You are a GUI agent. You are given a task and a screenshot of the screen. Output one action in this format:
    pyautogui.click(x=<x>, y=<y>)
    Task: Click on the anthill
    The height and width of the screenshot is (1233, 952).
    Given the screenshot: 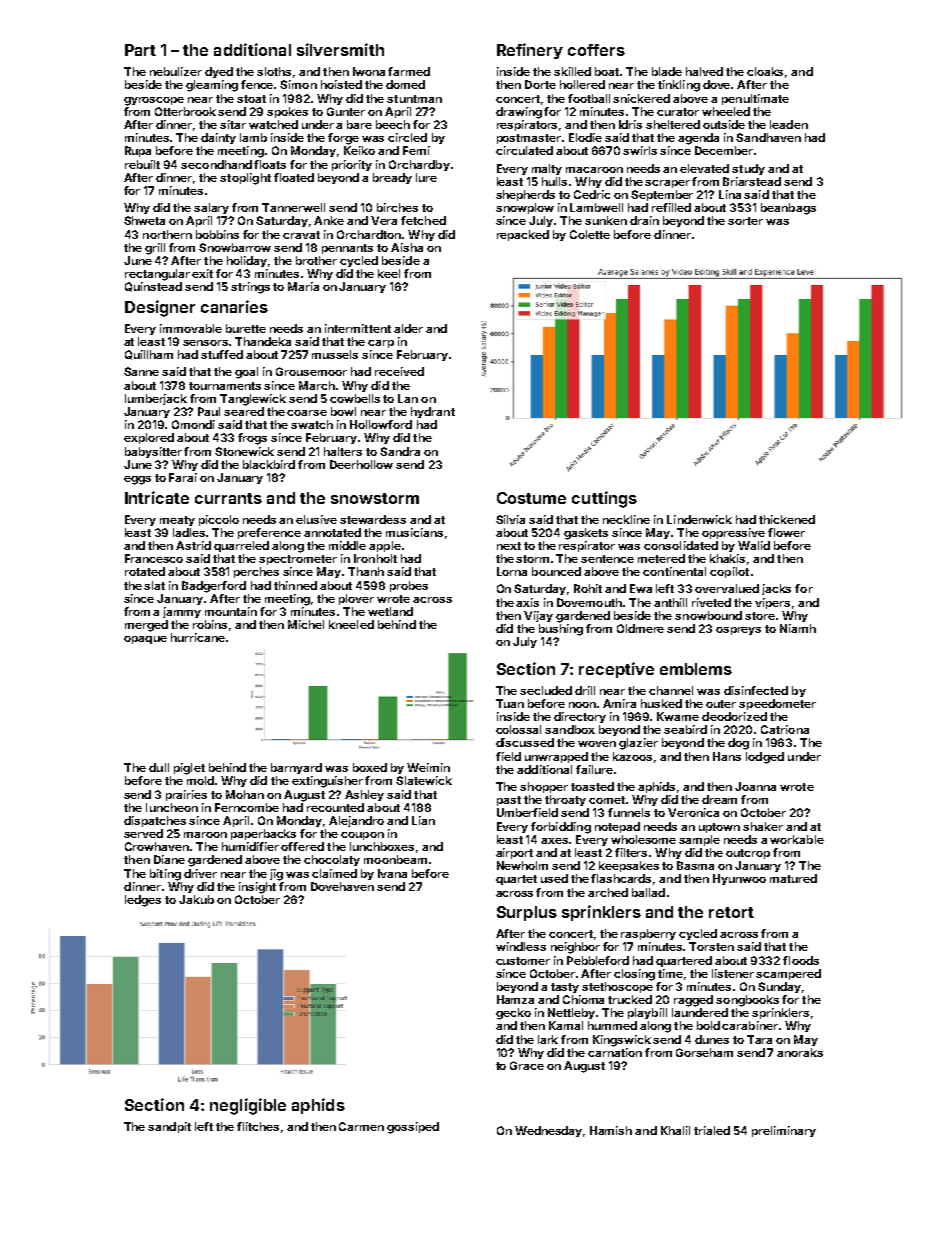 What is the action you would take?
    pyautogui.click(x=670, y=602)
